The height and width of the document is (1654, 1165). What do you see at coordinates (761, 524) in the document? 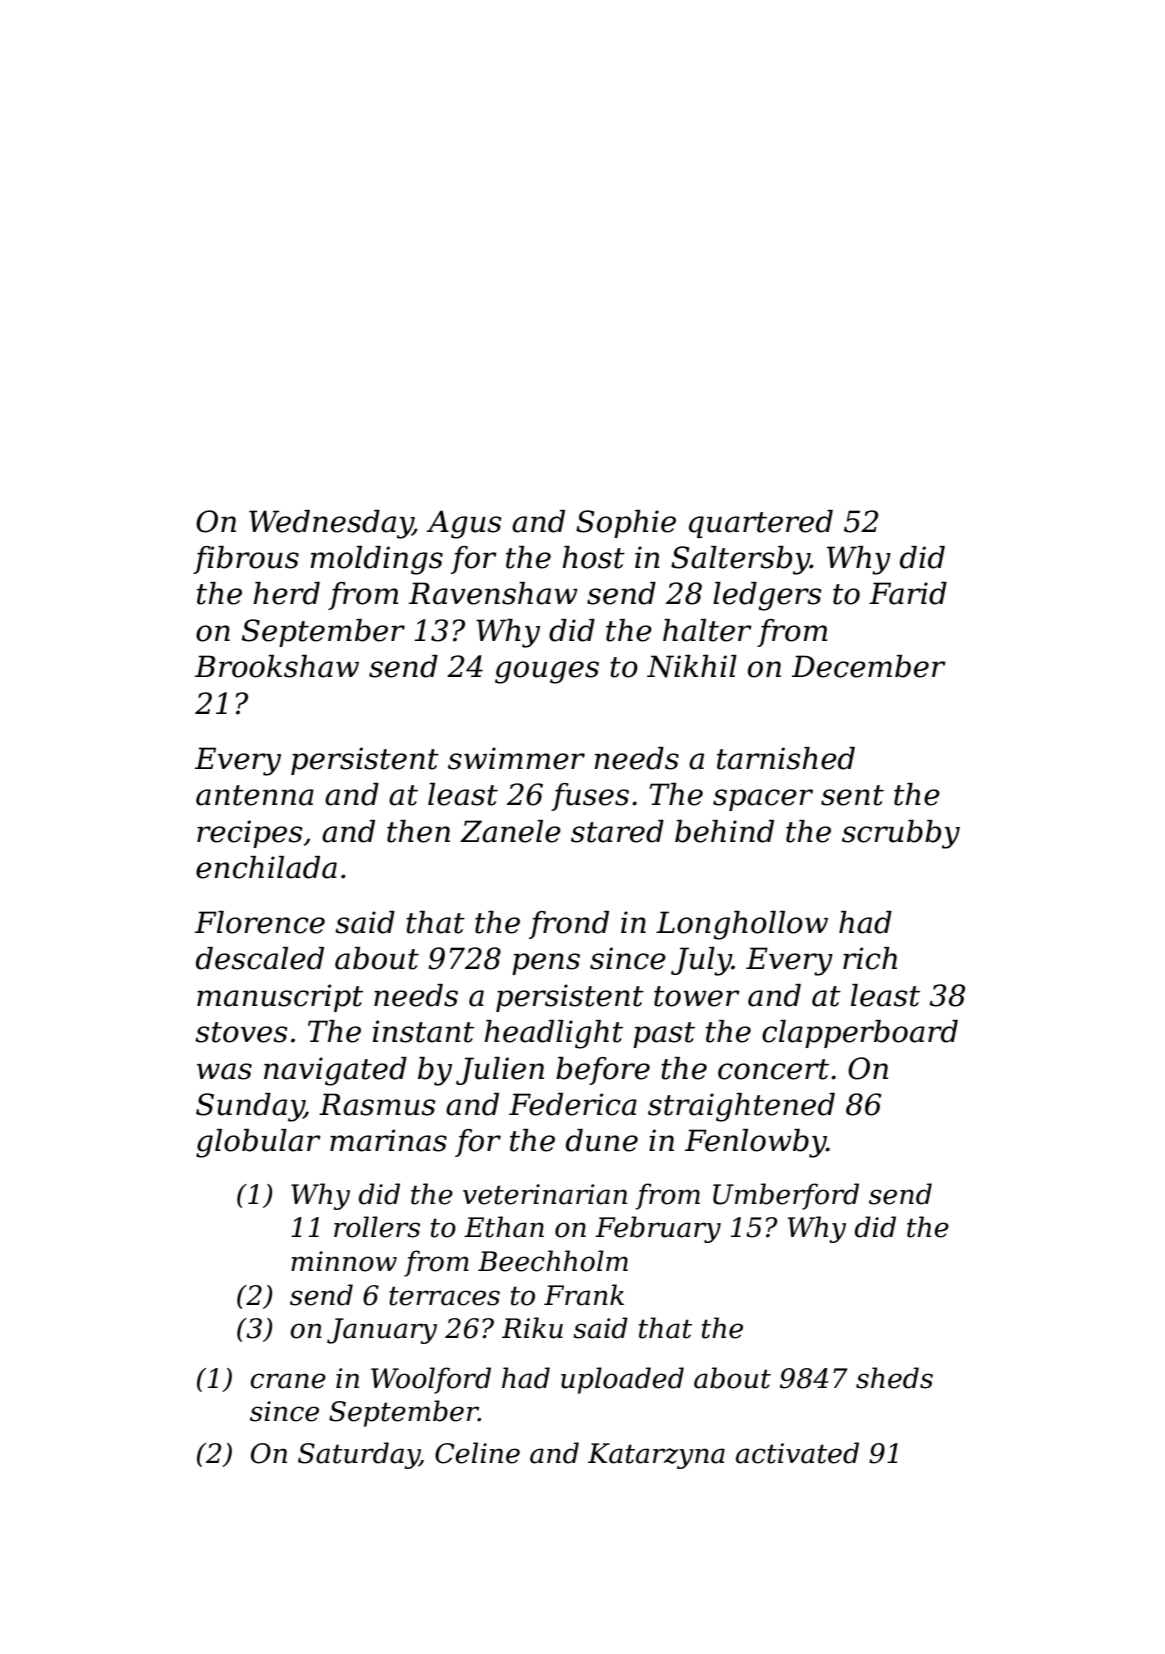
I see `quartered` at bounding box center [761, 524].
